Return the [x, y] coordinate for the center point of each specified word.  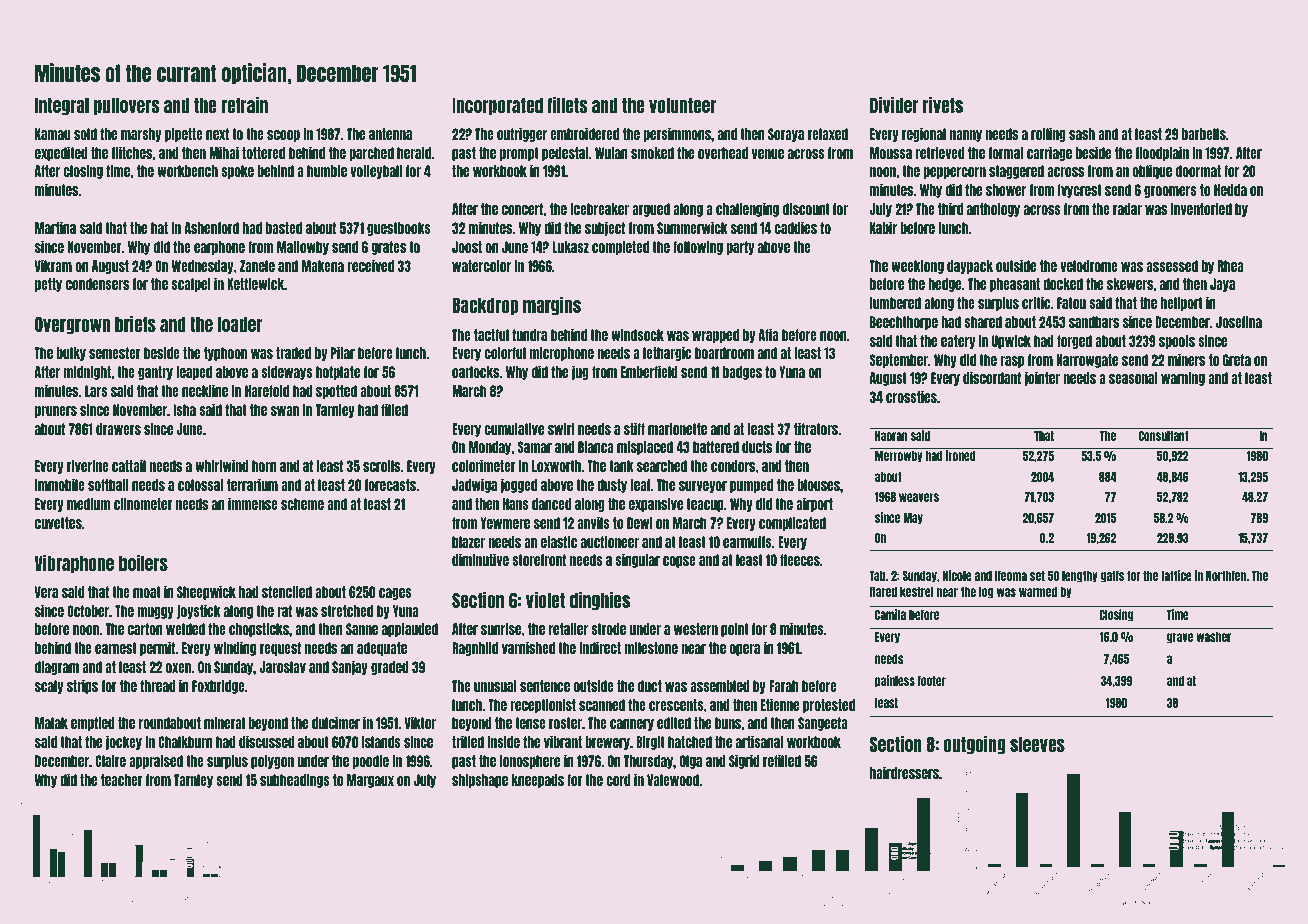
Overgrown [72, 325]
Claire [110, 760]
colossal [200, 485]
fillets [568, 104]
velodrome [1089, 266]
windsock [637, 334]
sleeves [1037, 744]
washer [1213, 637]
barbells [1204, 134]
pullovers [127, 106]
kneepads [537, 781]
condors [733, 466]
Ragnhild [475, 648]
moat [147, 592]
